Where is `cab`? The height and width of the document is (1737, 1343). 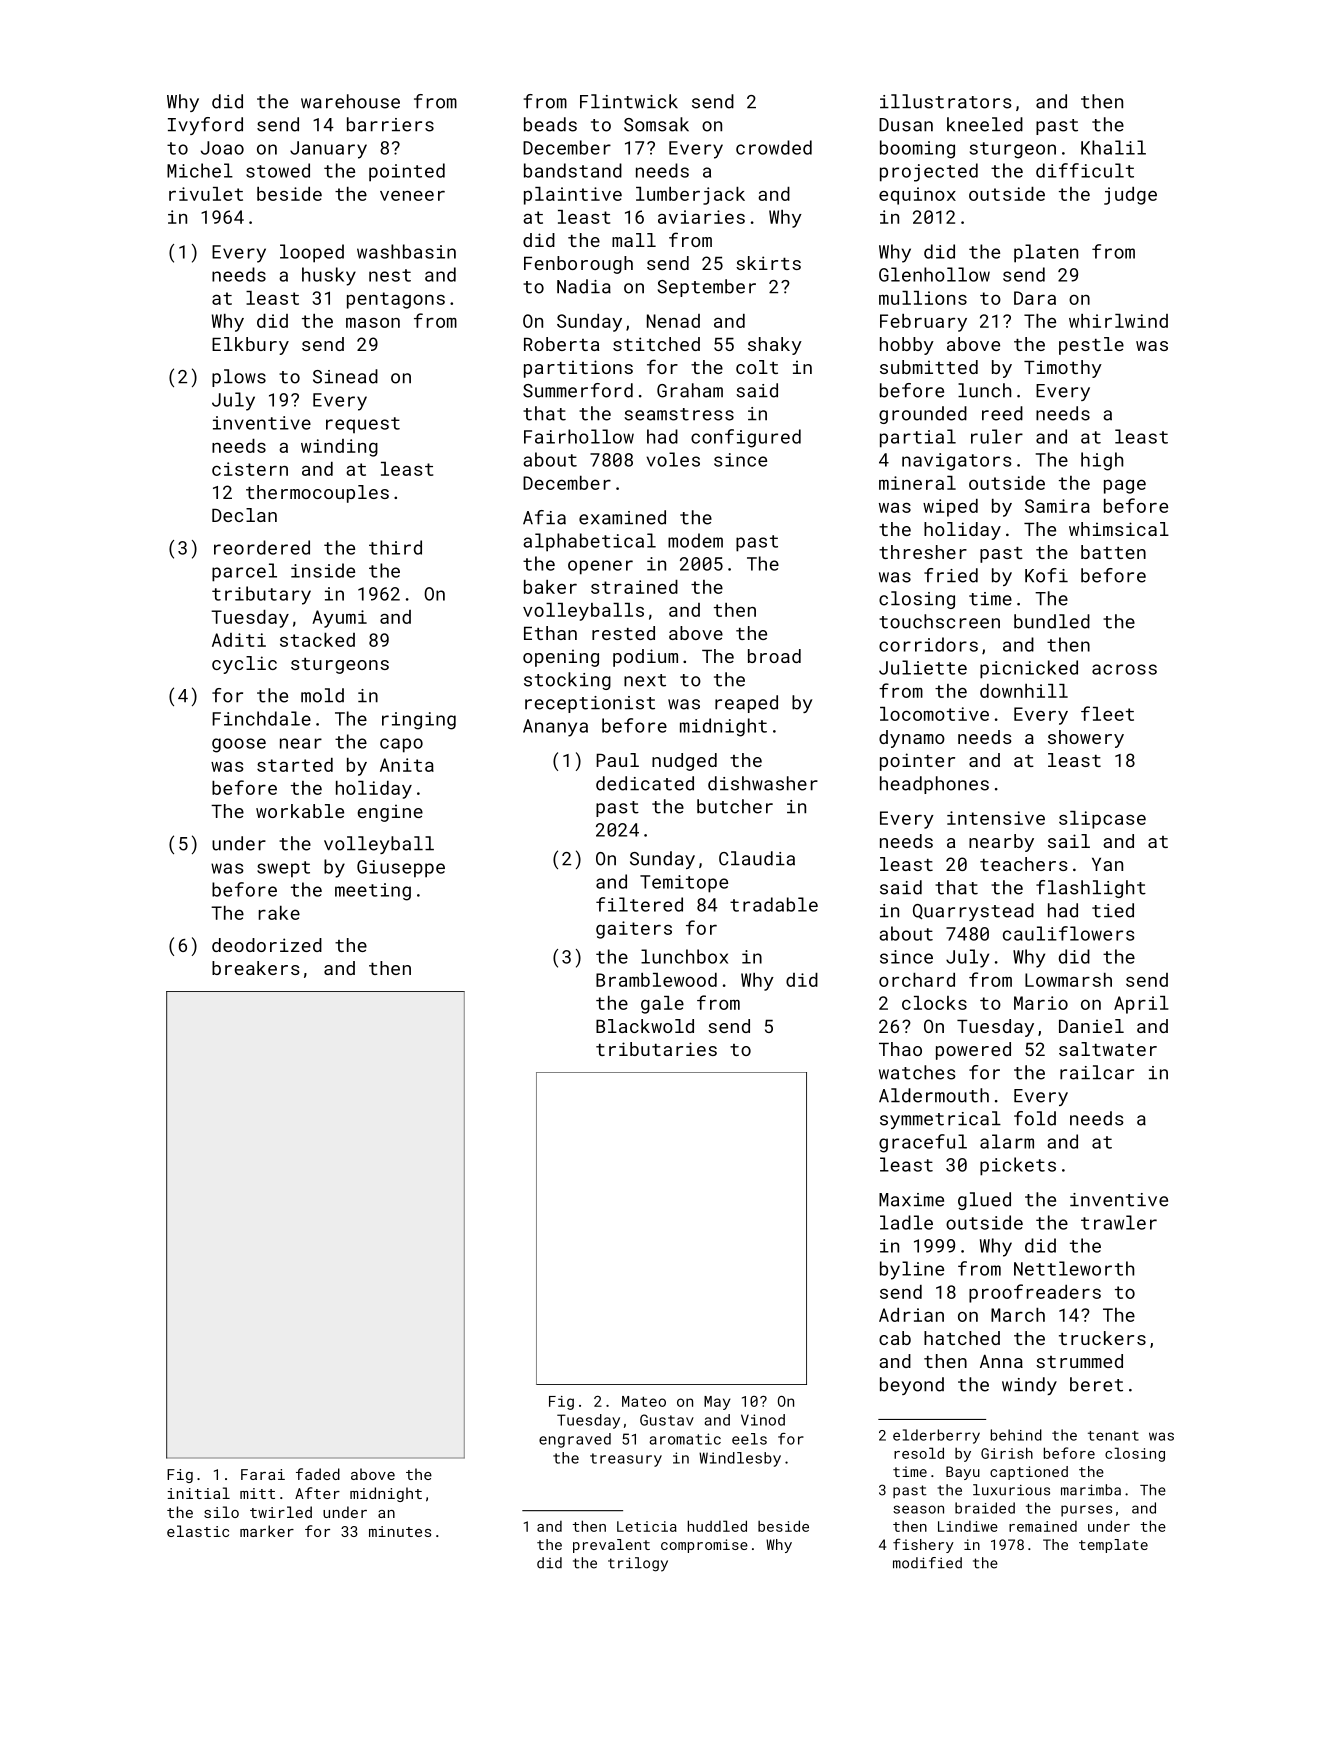 cab is located at coordinates (895, 1338).
